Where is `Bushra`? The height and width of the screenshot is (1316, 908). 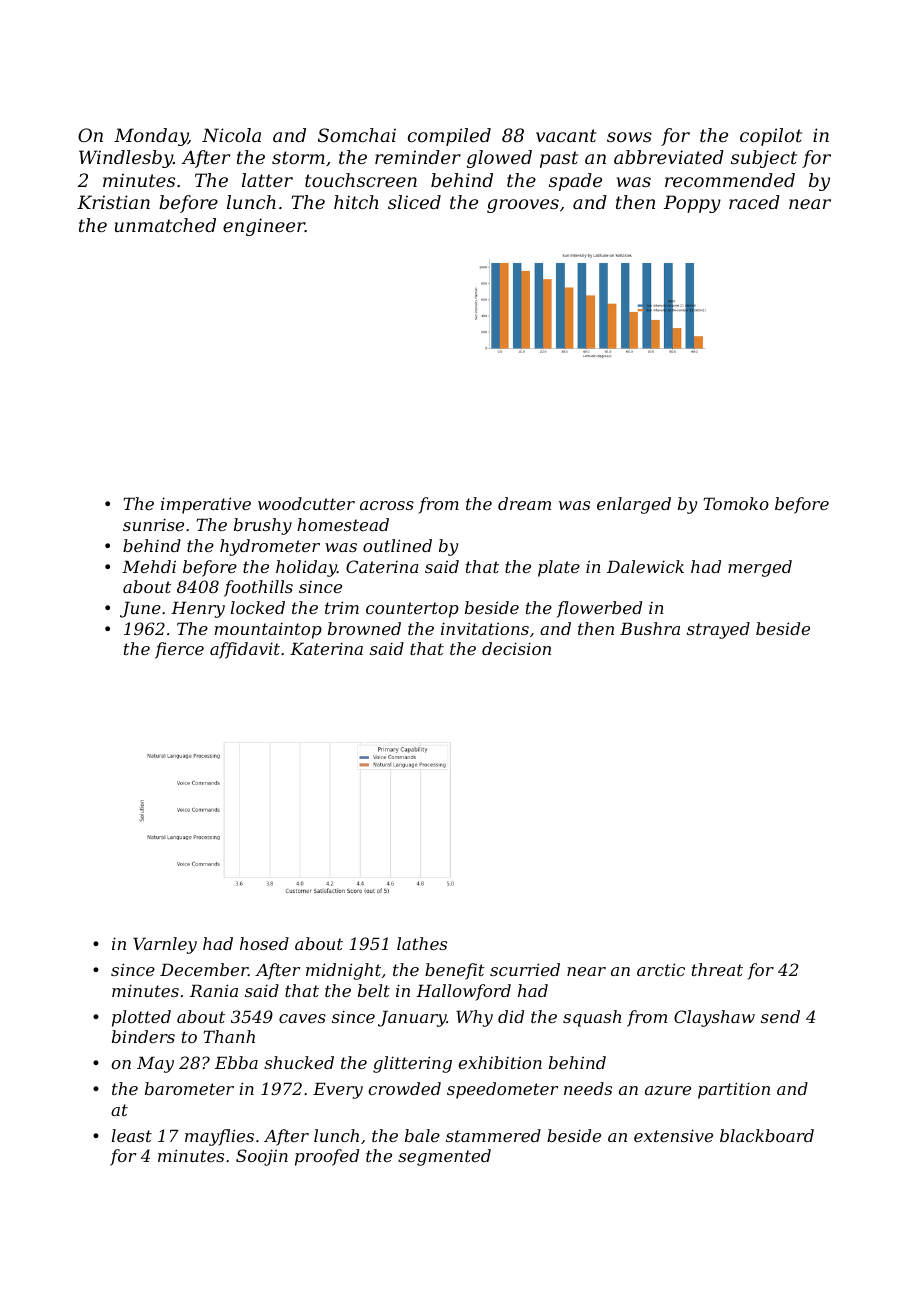
Bushra is located at coordinates (650, 628).
